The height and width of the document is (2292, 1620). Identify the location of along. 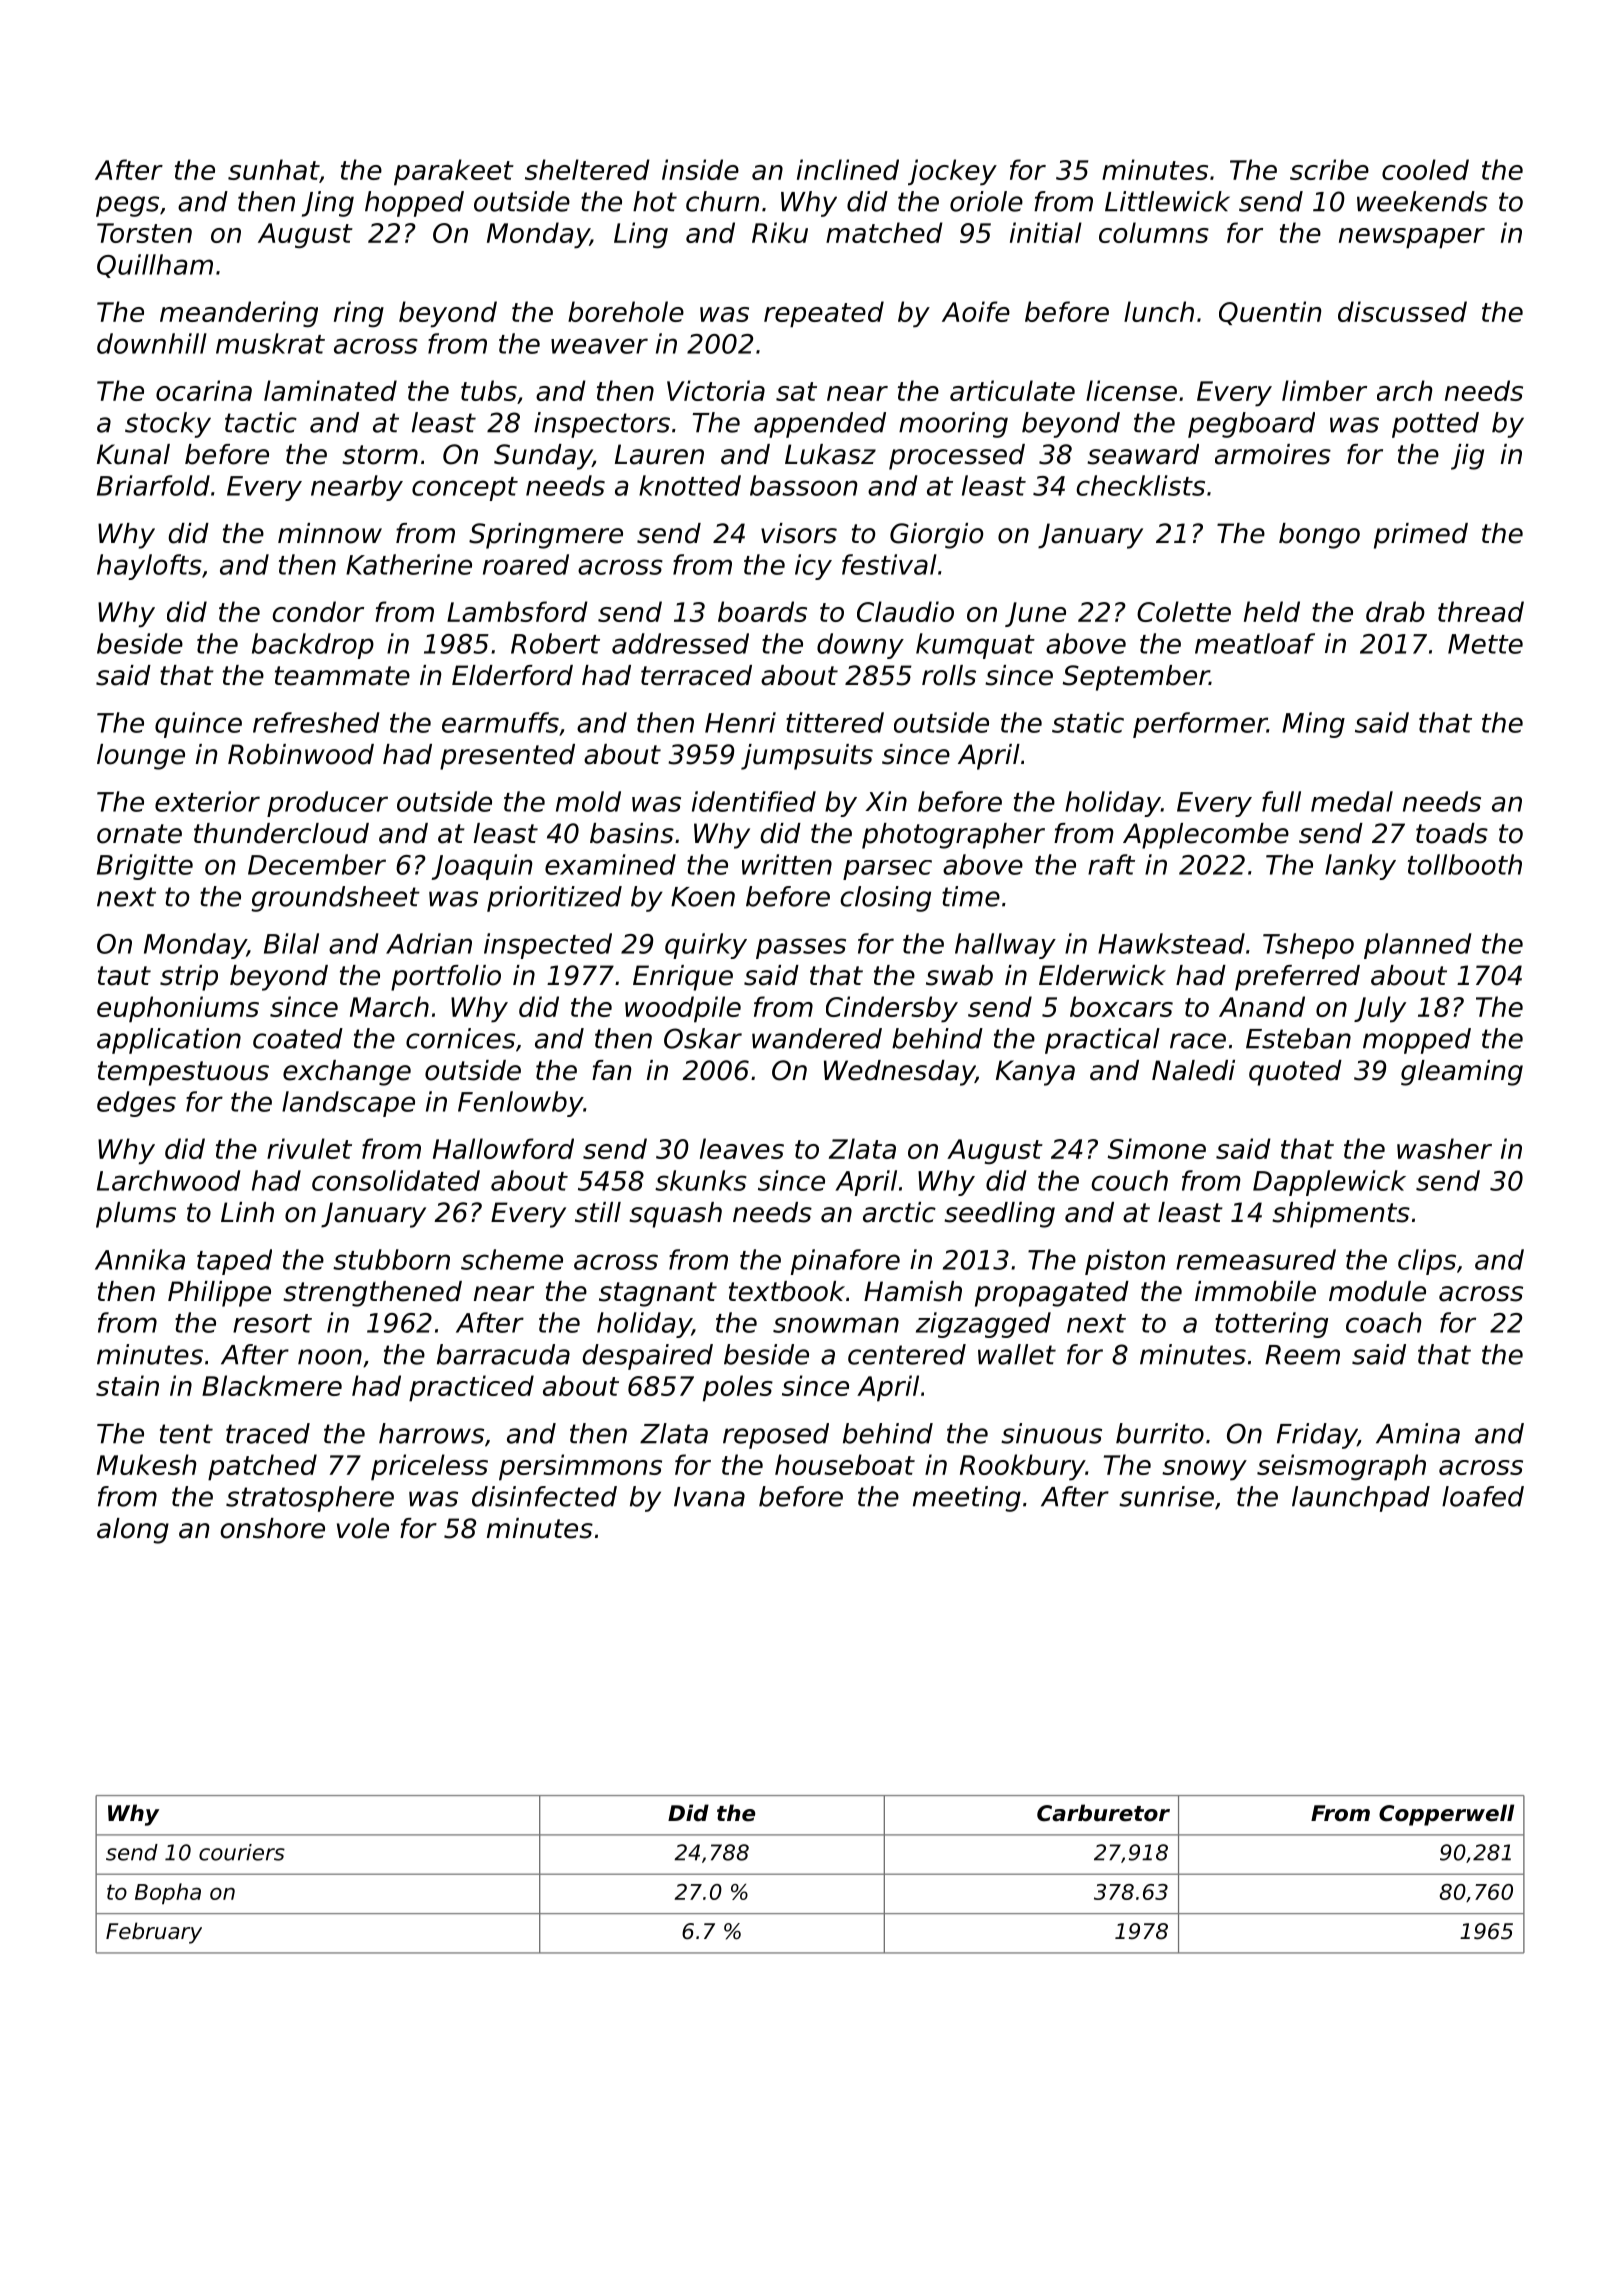
(133, 1531).
